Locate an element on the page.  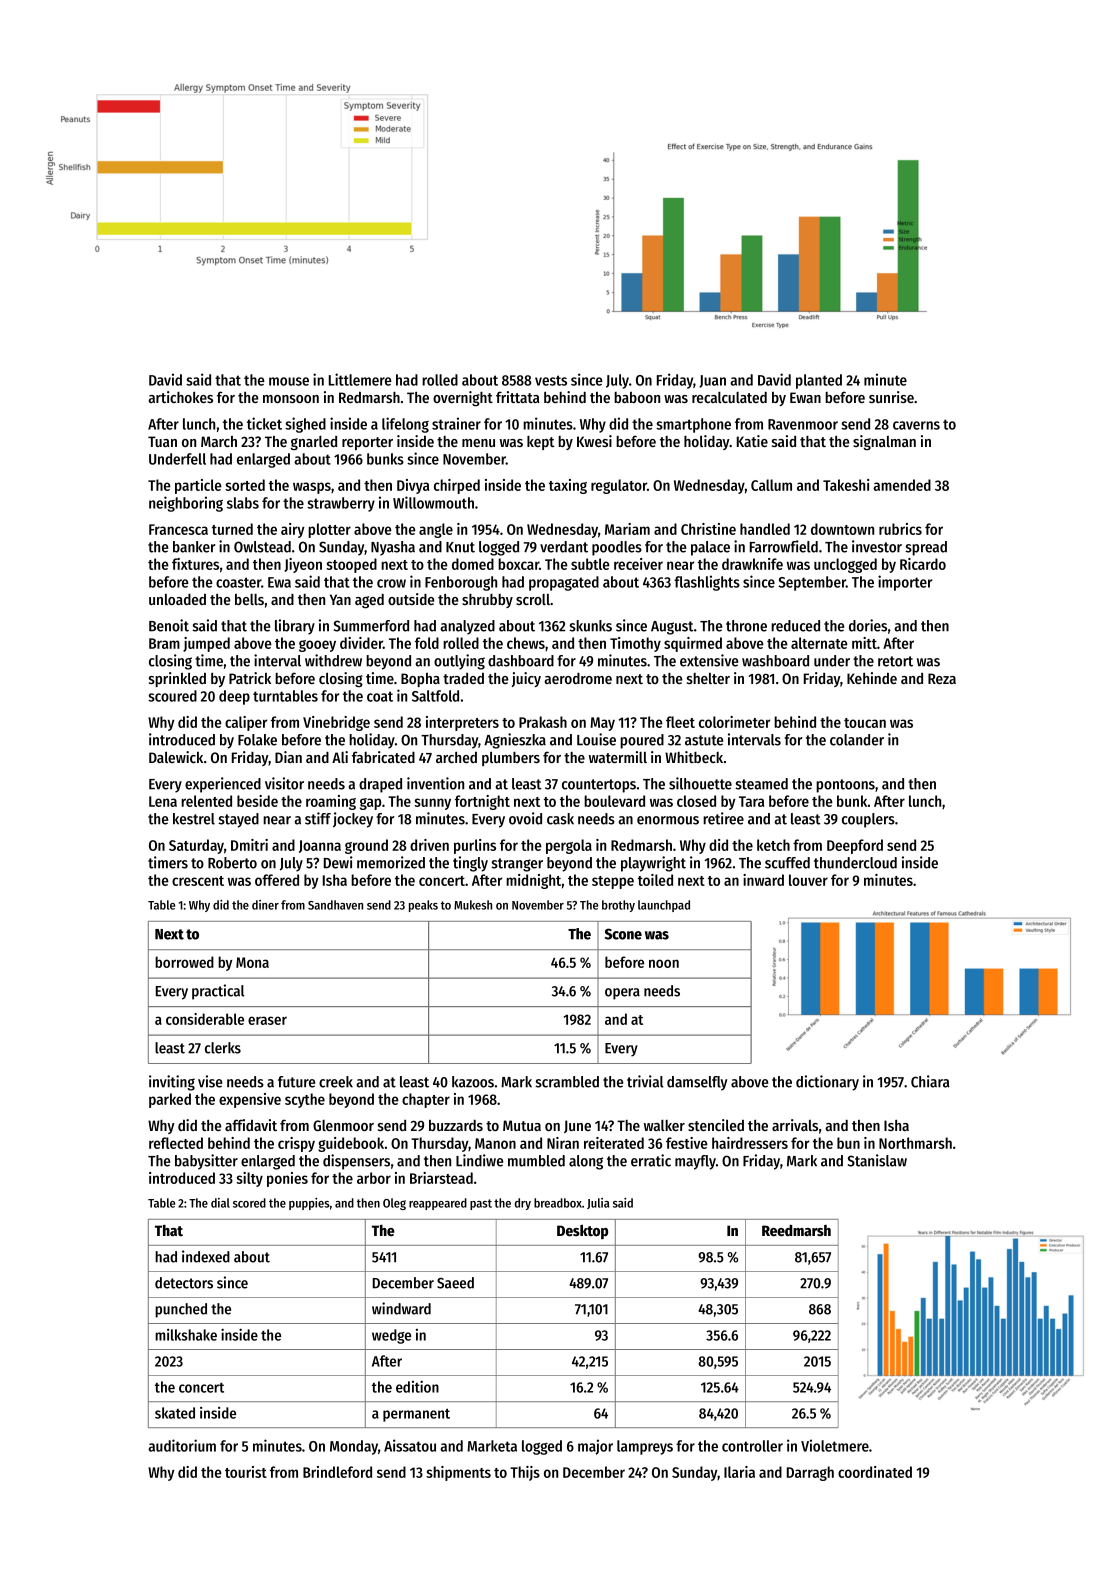
auditorium is located at coordinates (182, 1445).
